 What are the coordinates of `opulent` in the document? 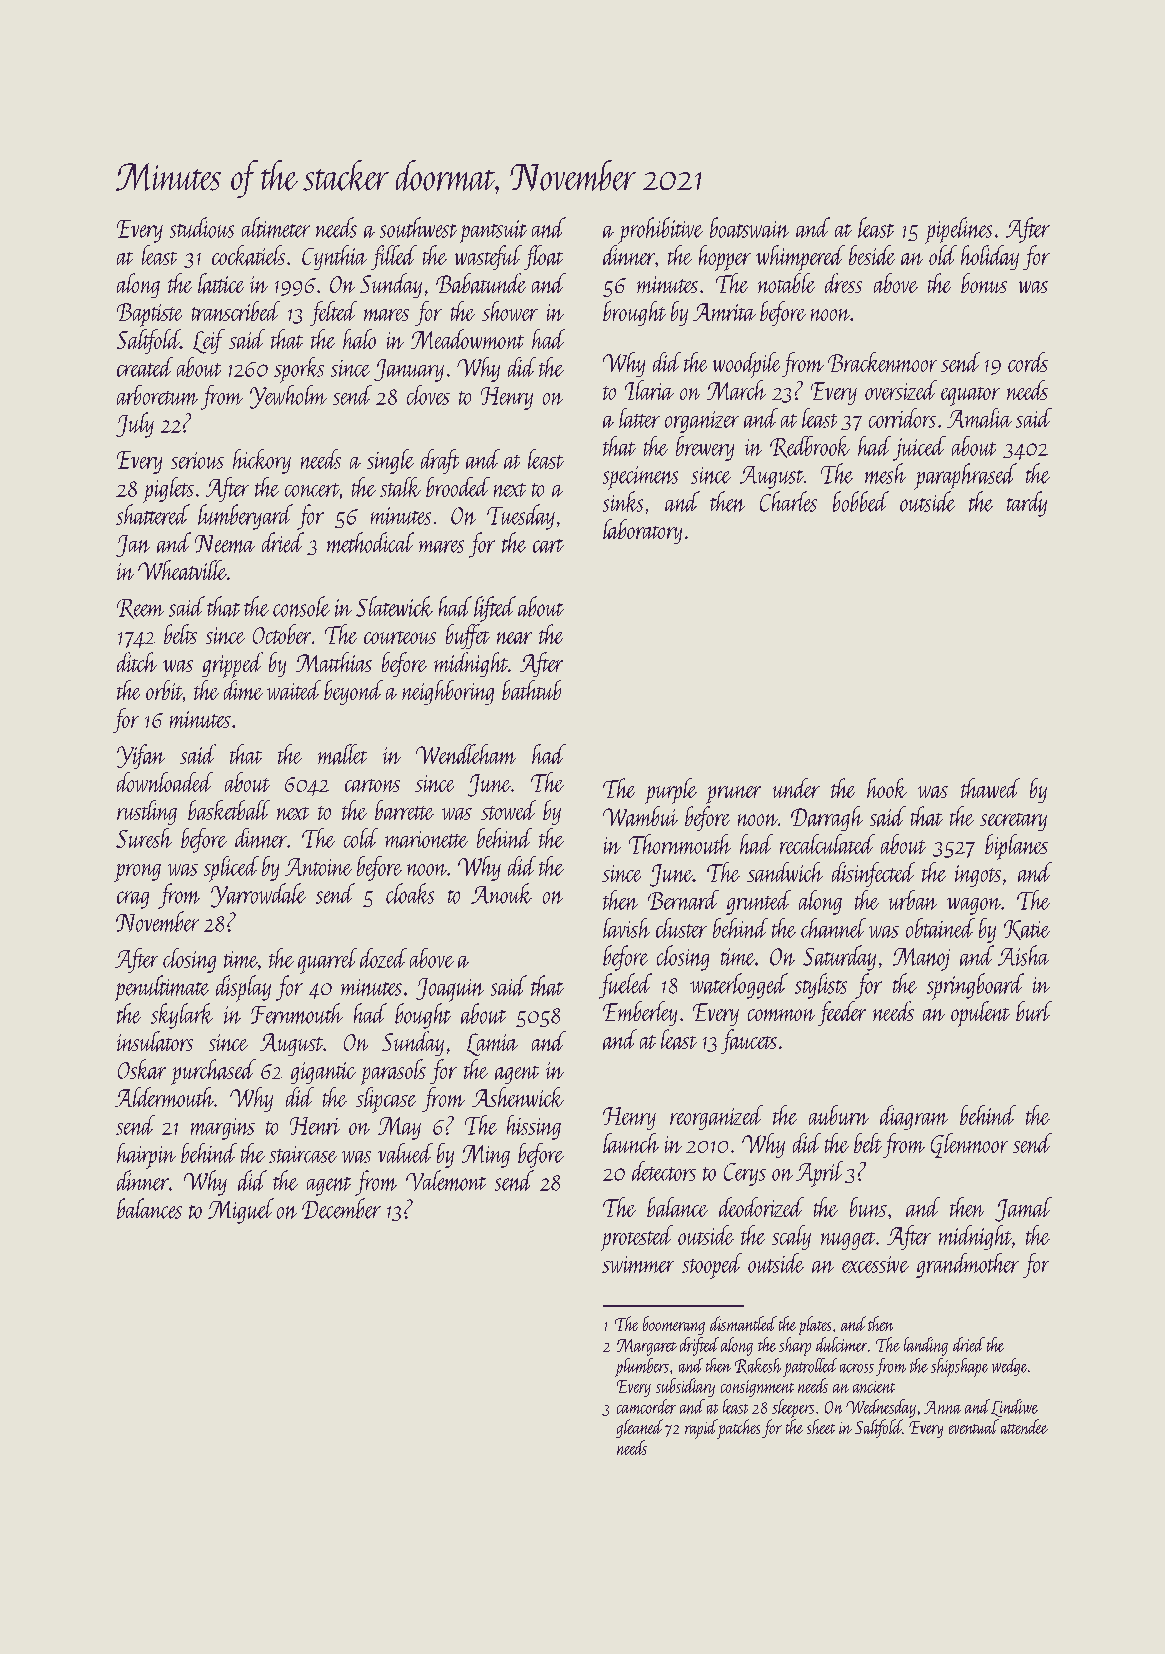 It's located at (980, 1014).
